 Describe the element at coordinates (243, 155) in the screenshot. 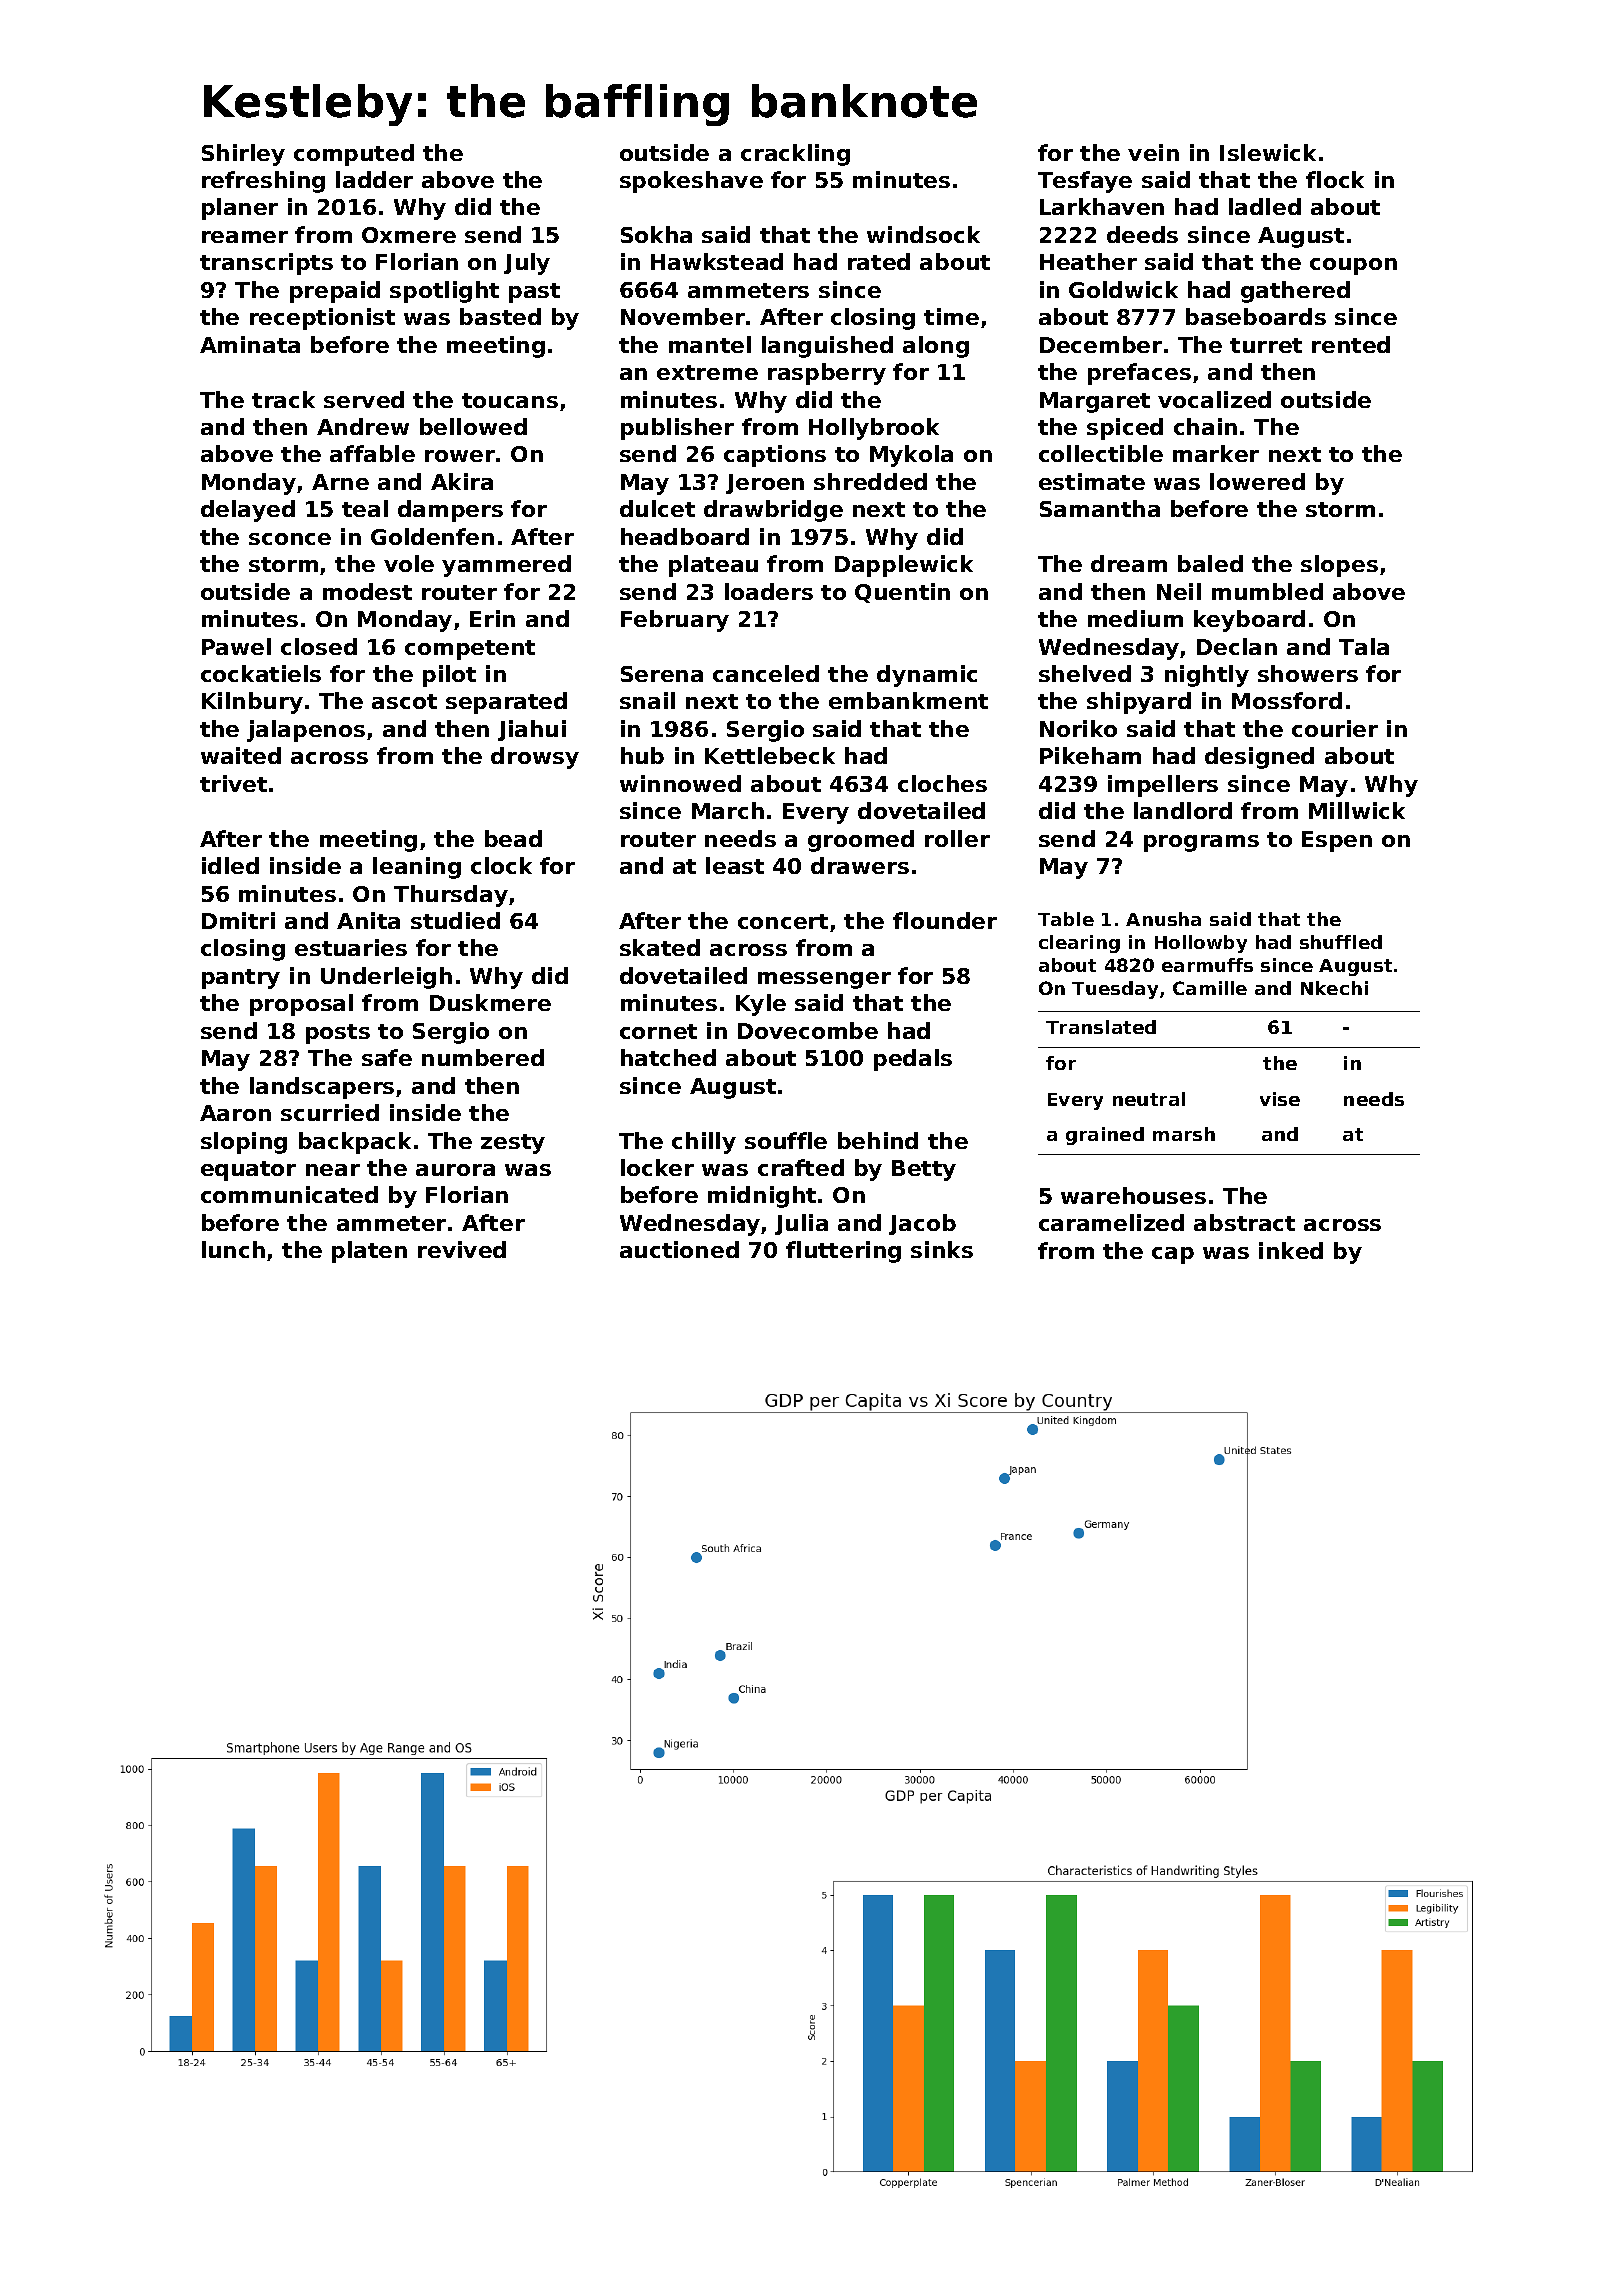

I see `Shirley` at that location.
